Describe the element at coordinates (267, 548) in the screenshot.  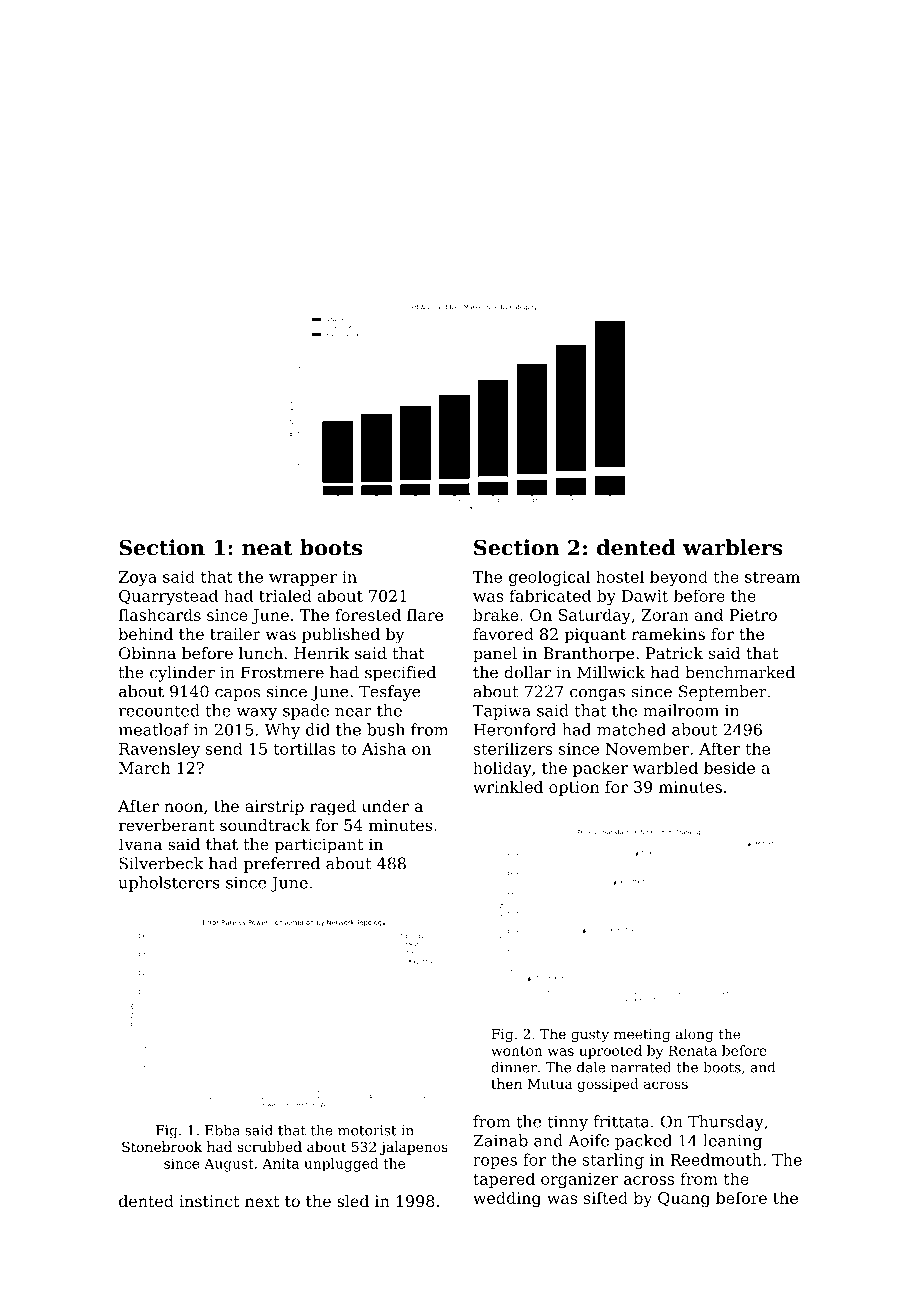
I see `neat` at that location.
